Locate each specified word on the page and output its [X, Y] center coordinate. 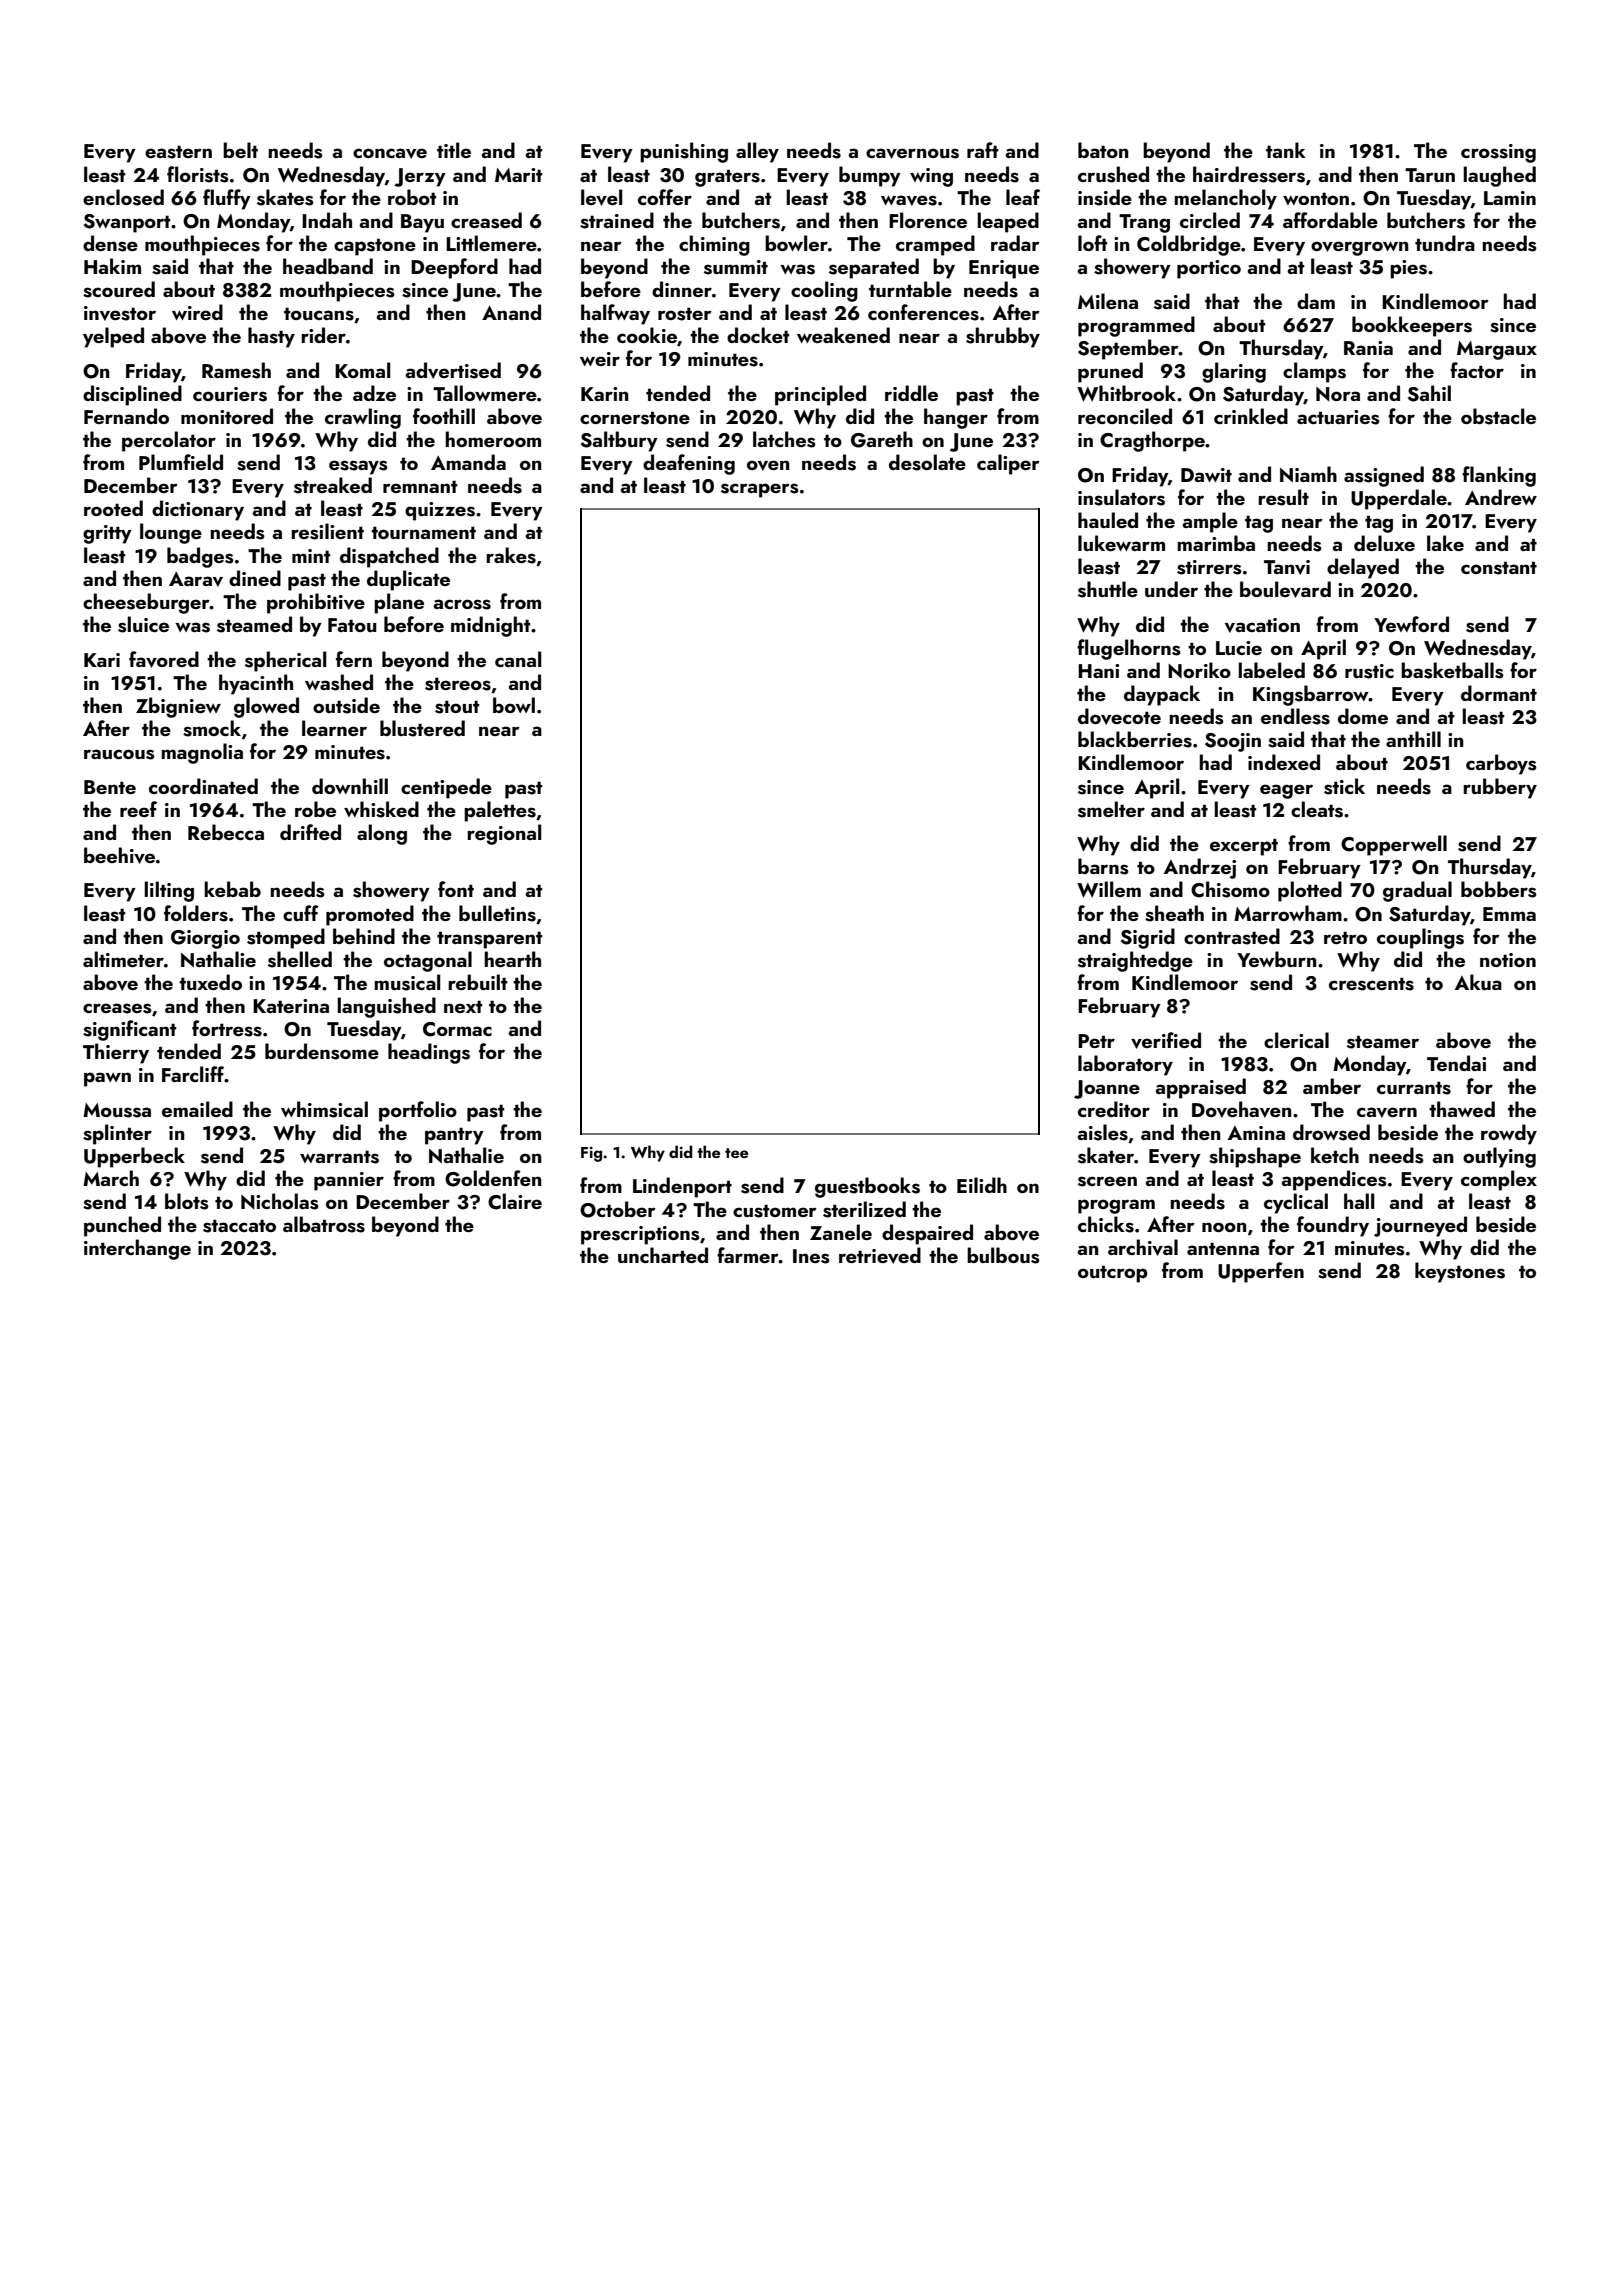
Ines [811, 1256]
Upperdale [1399, 499]
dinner [682, 289]
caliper [1008, 464]
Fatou [352, 625]
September [1128, 349]
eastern [178, 152]
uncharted [663, 1255]
